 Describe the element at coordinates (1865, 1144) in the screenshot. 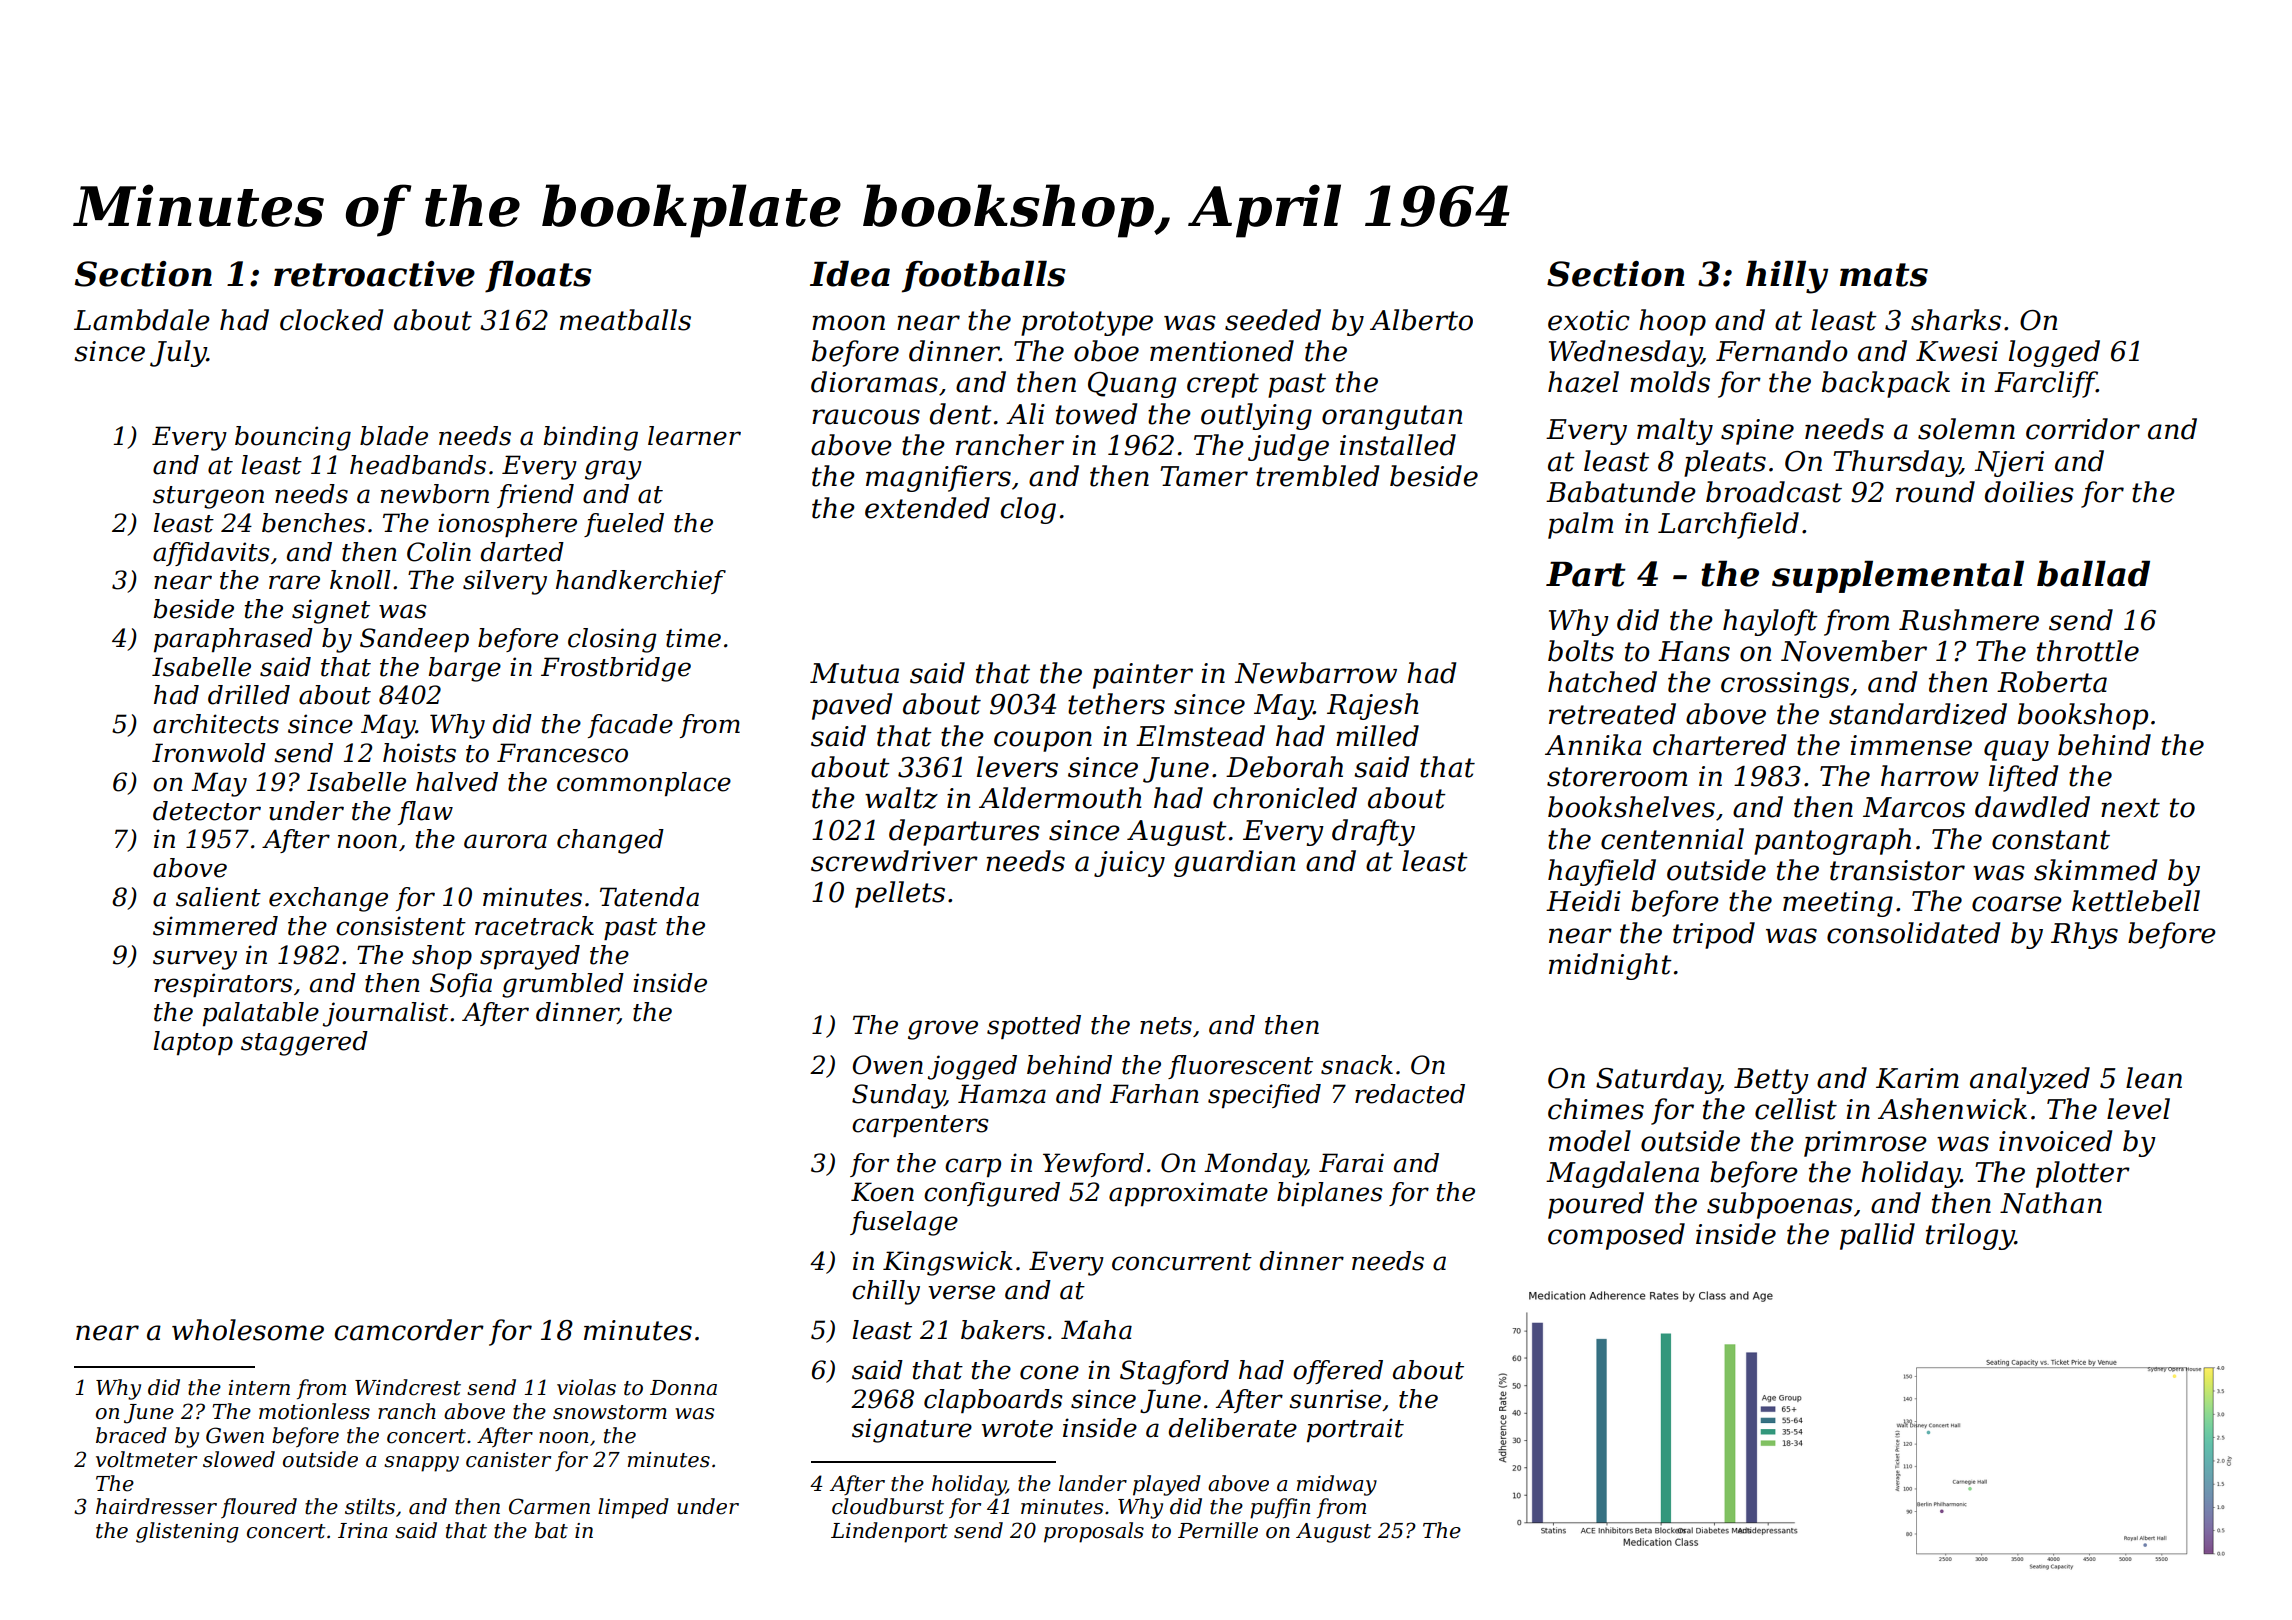

I see `primrose` at that location.
